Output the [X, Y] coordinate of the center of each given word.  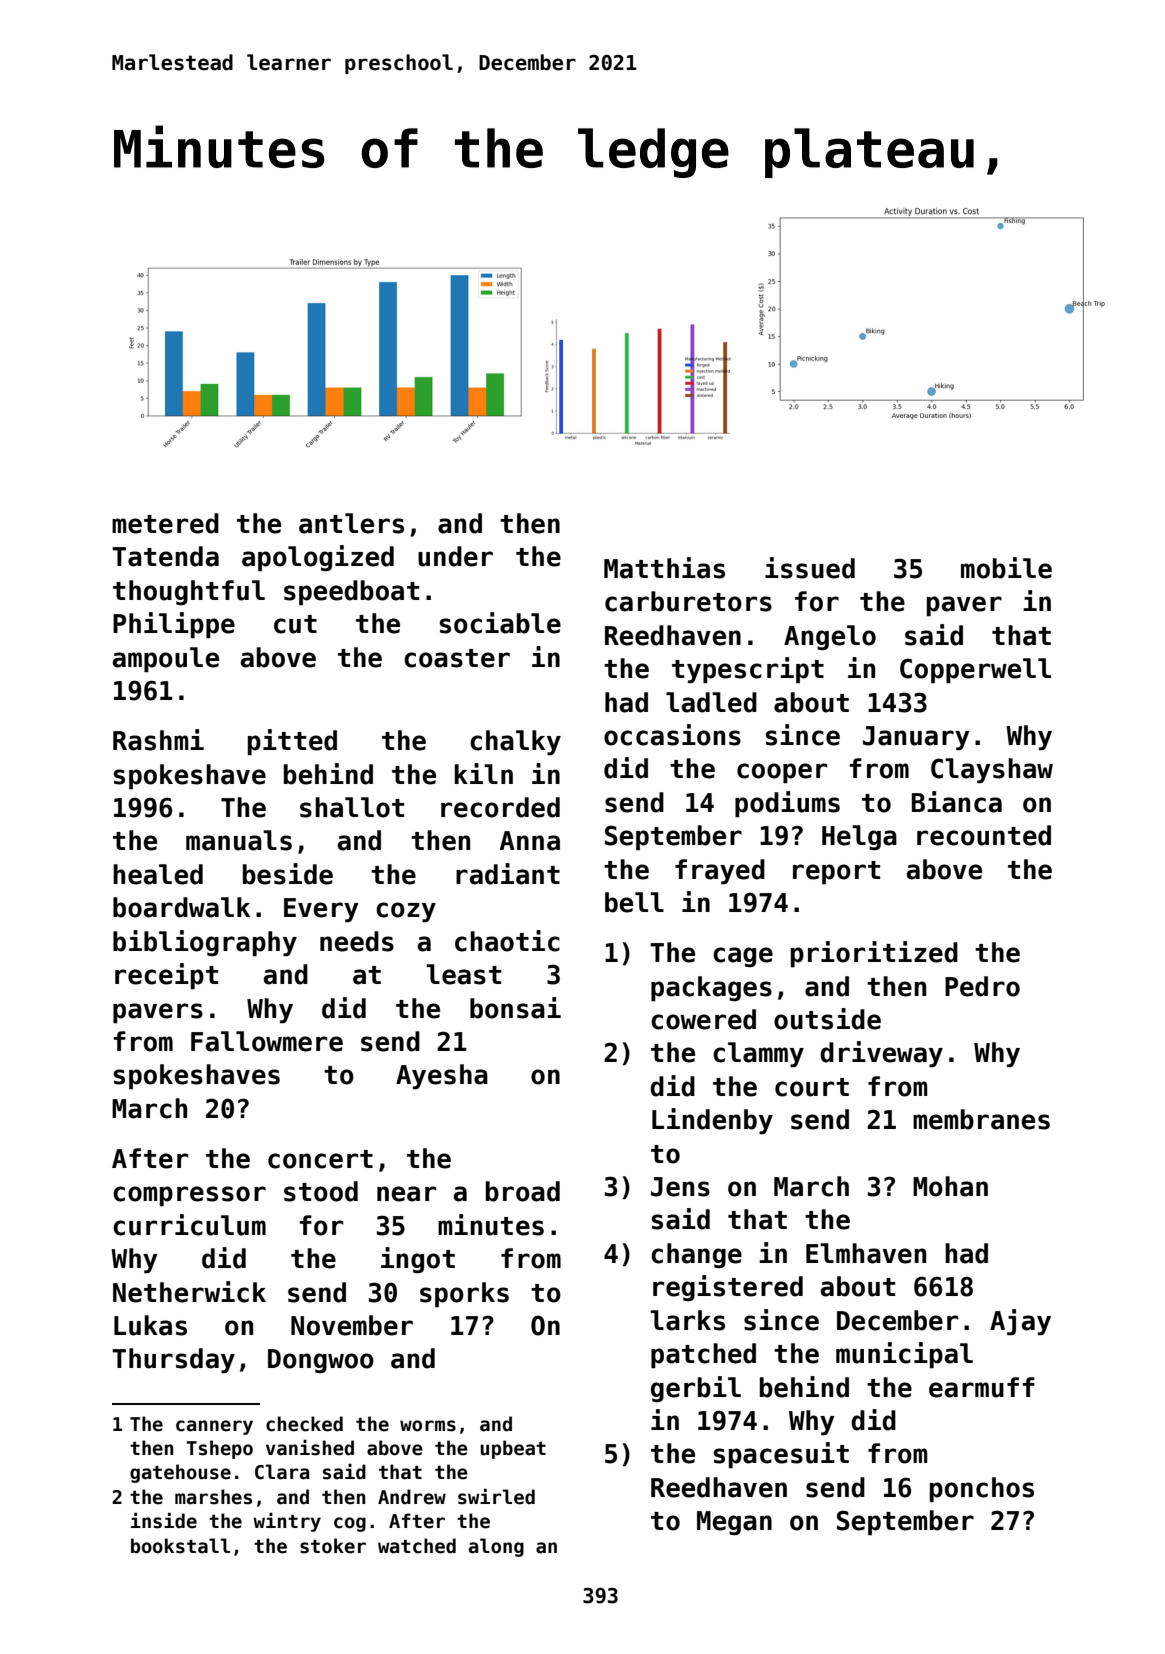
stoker [333, 1546]
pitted [292, 742]
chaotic [507, 941]
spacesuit [781, 1455]
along [496, 1547]
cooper [782, 773]
